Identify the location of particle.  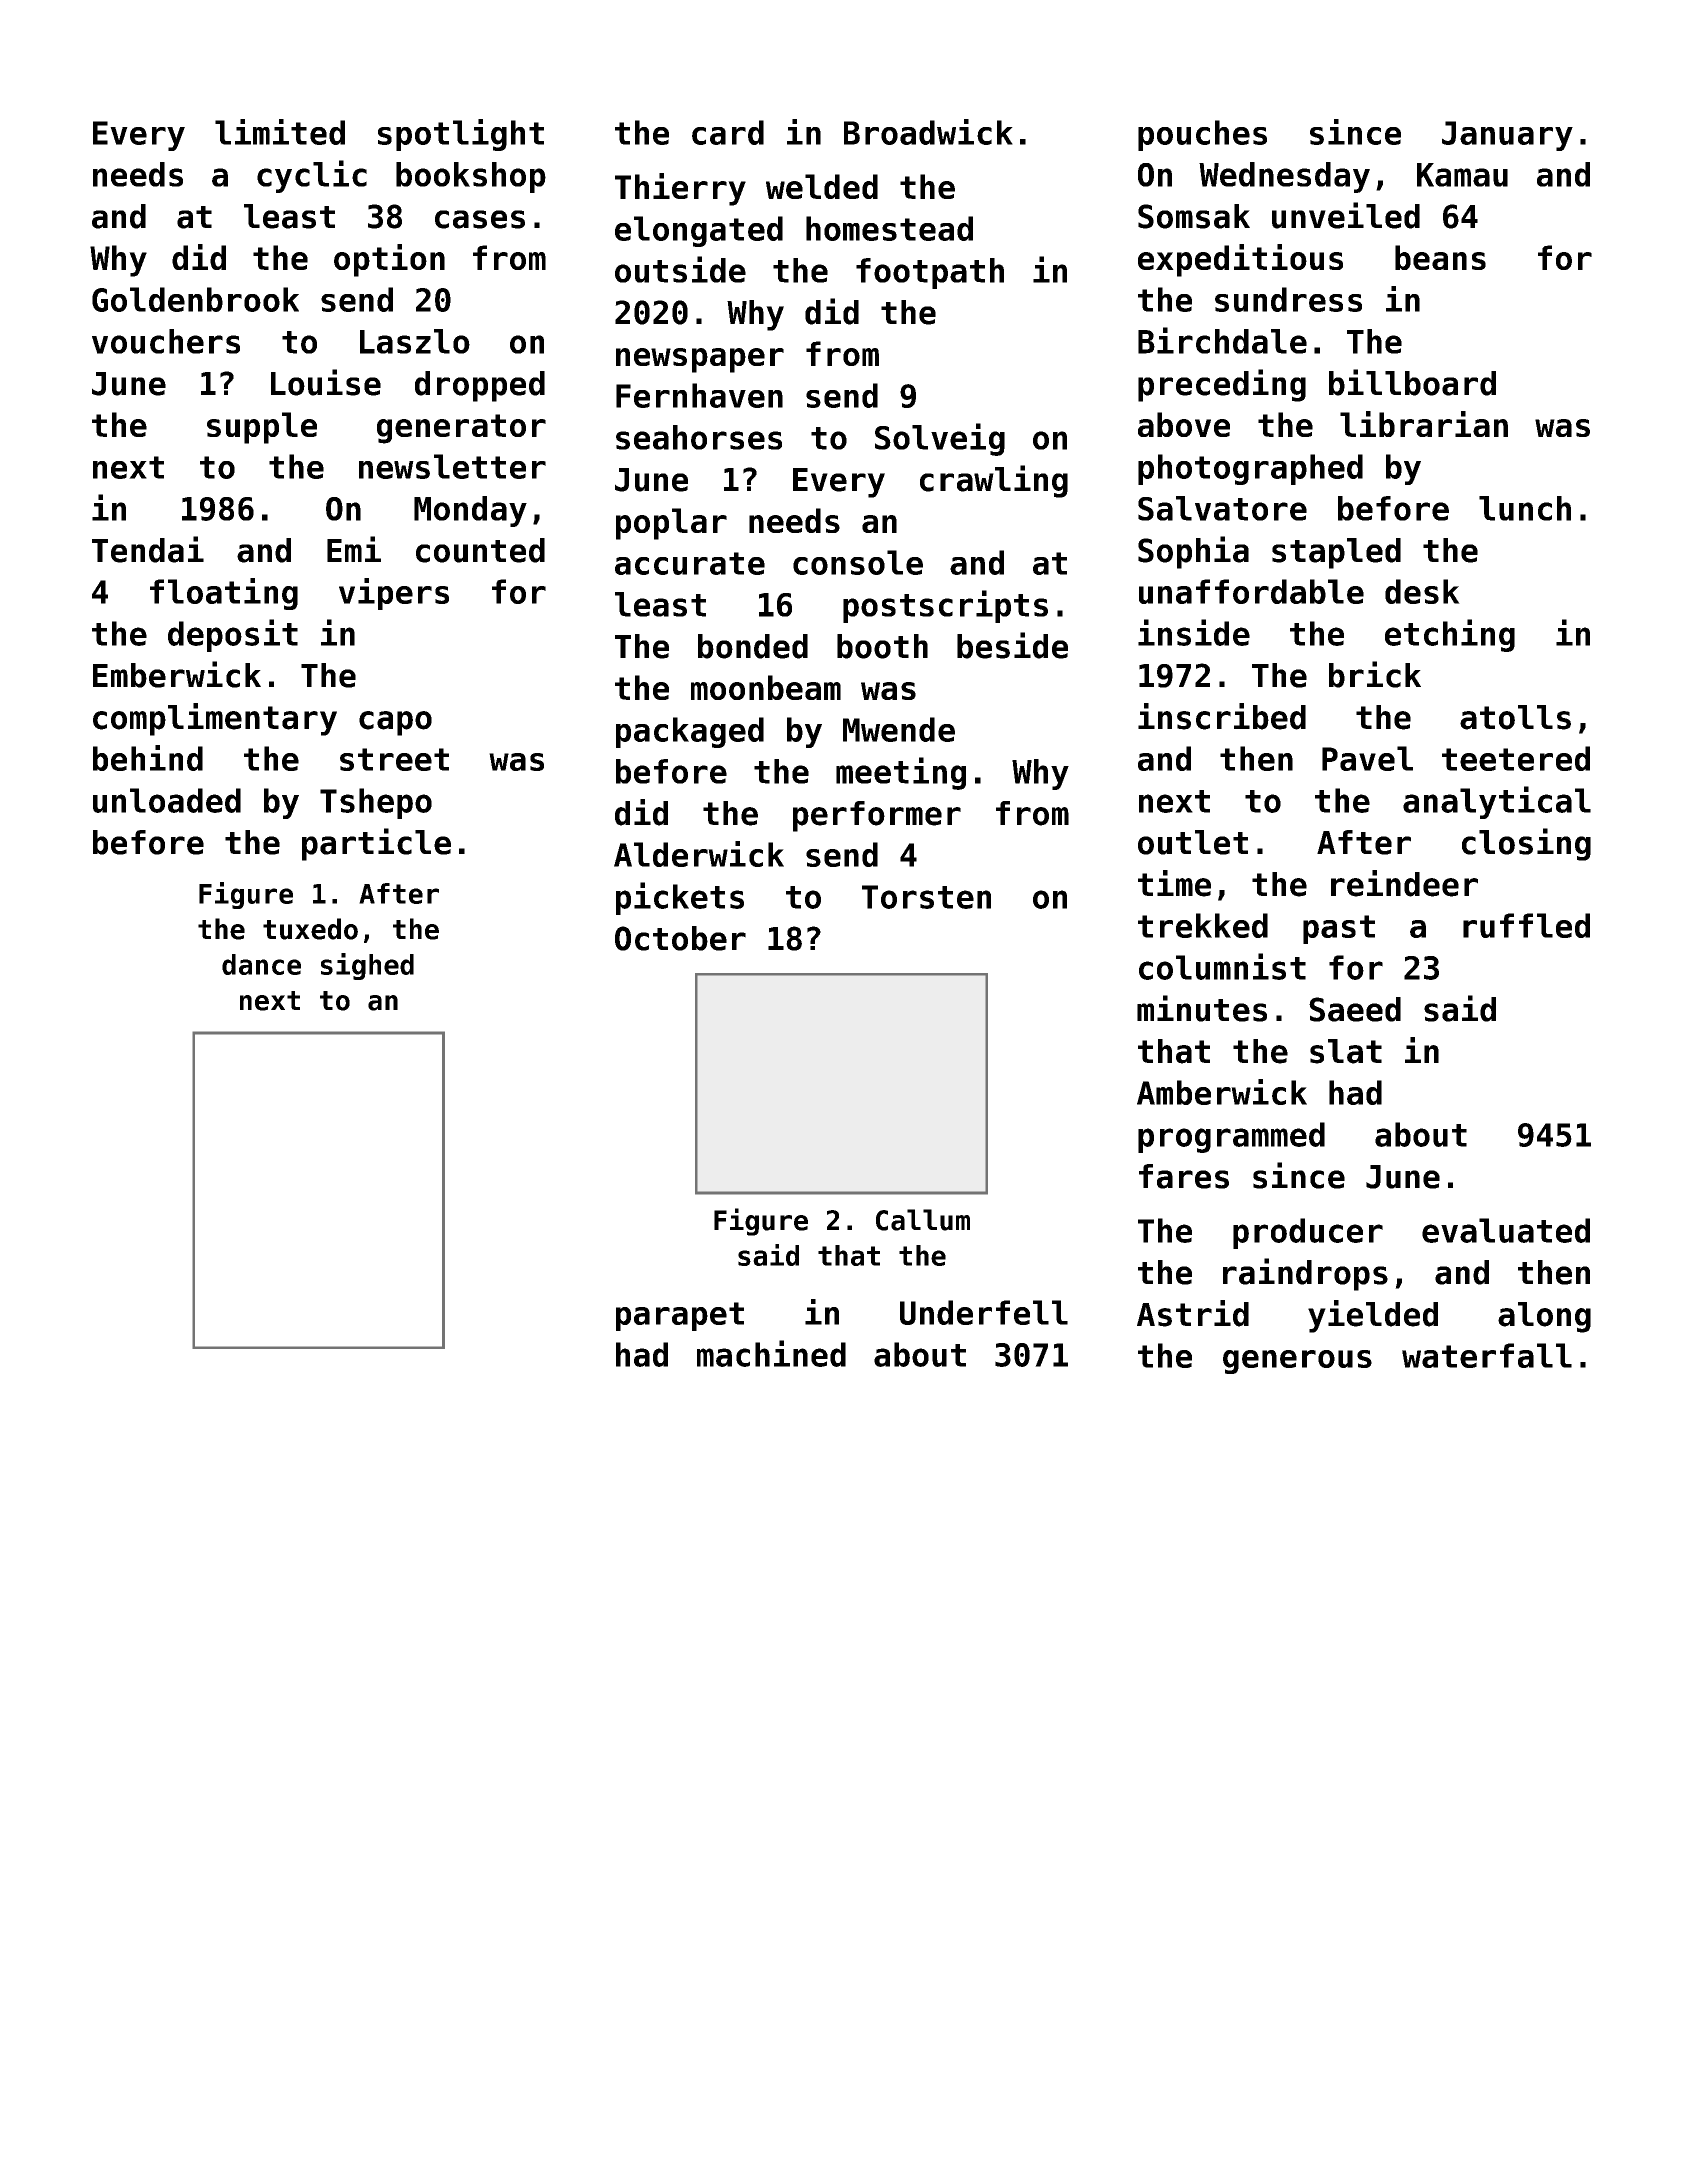
(376, 844).
